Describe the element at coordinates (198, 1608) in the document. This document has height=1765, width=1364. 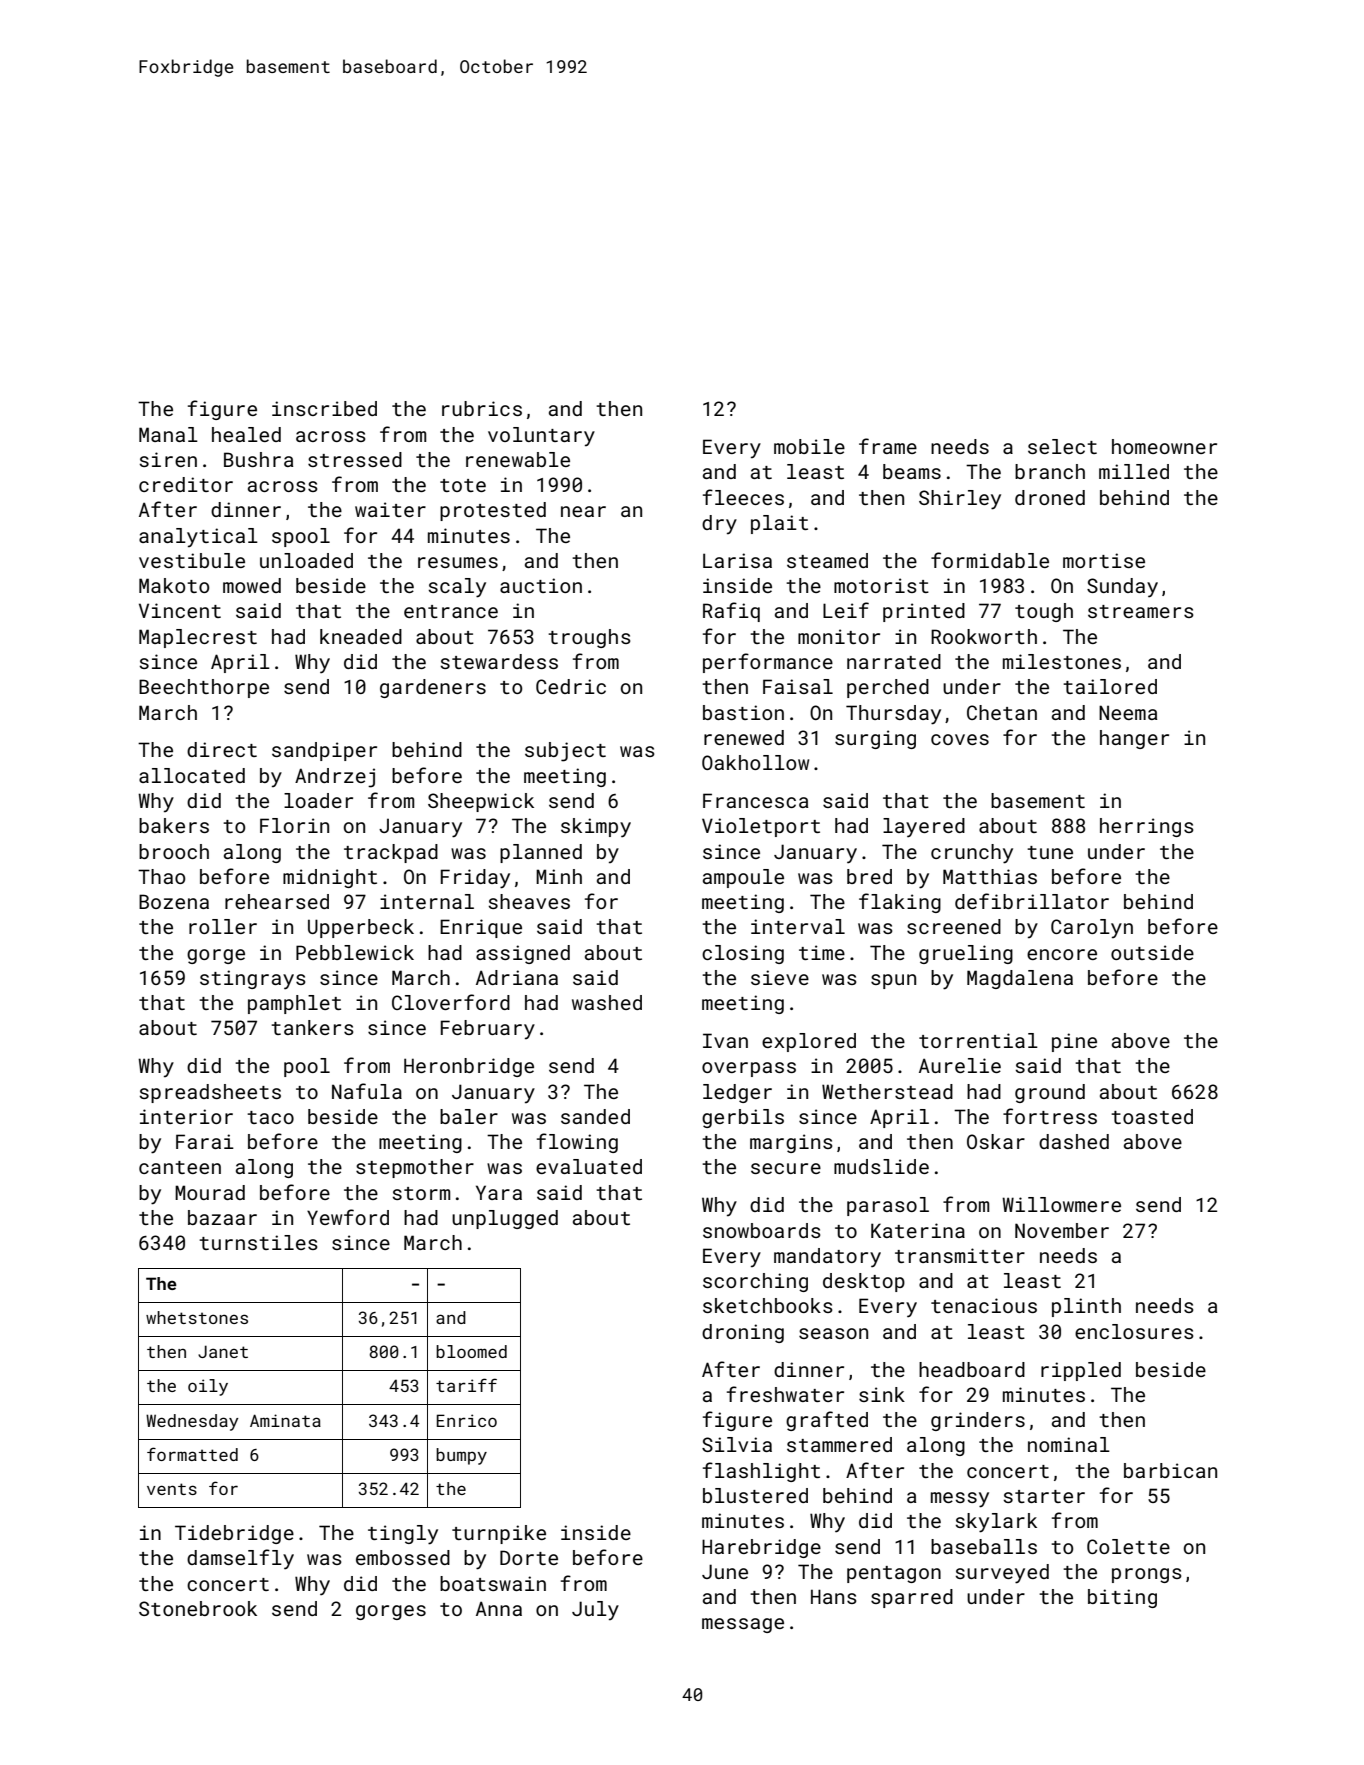
I see `Stonebrook` at that location.
